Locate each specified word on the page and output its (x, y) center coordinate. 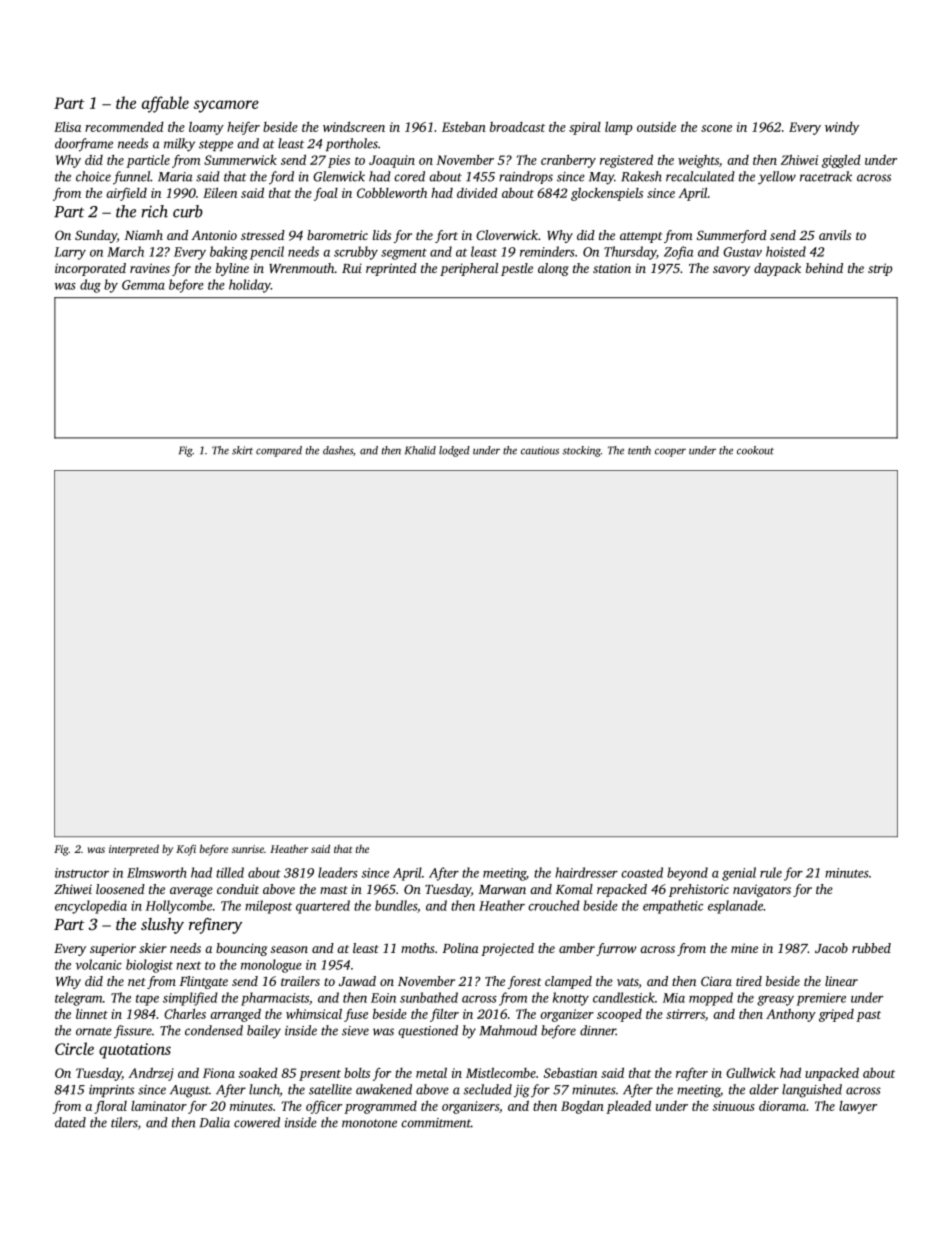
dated (70, 1122)
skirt (242, 450)
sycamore (226, 106)
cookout (755, 450)
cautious (540, 450)
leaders (338, 872)
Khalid (420, 450)
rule (771, 872)
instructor (82, 873)
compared (279, 451)
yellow (777, 178)
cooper (670, 452)
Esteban (464, 127)
